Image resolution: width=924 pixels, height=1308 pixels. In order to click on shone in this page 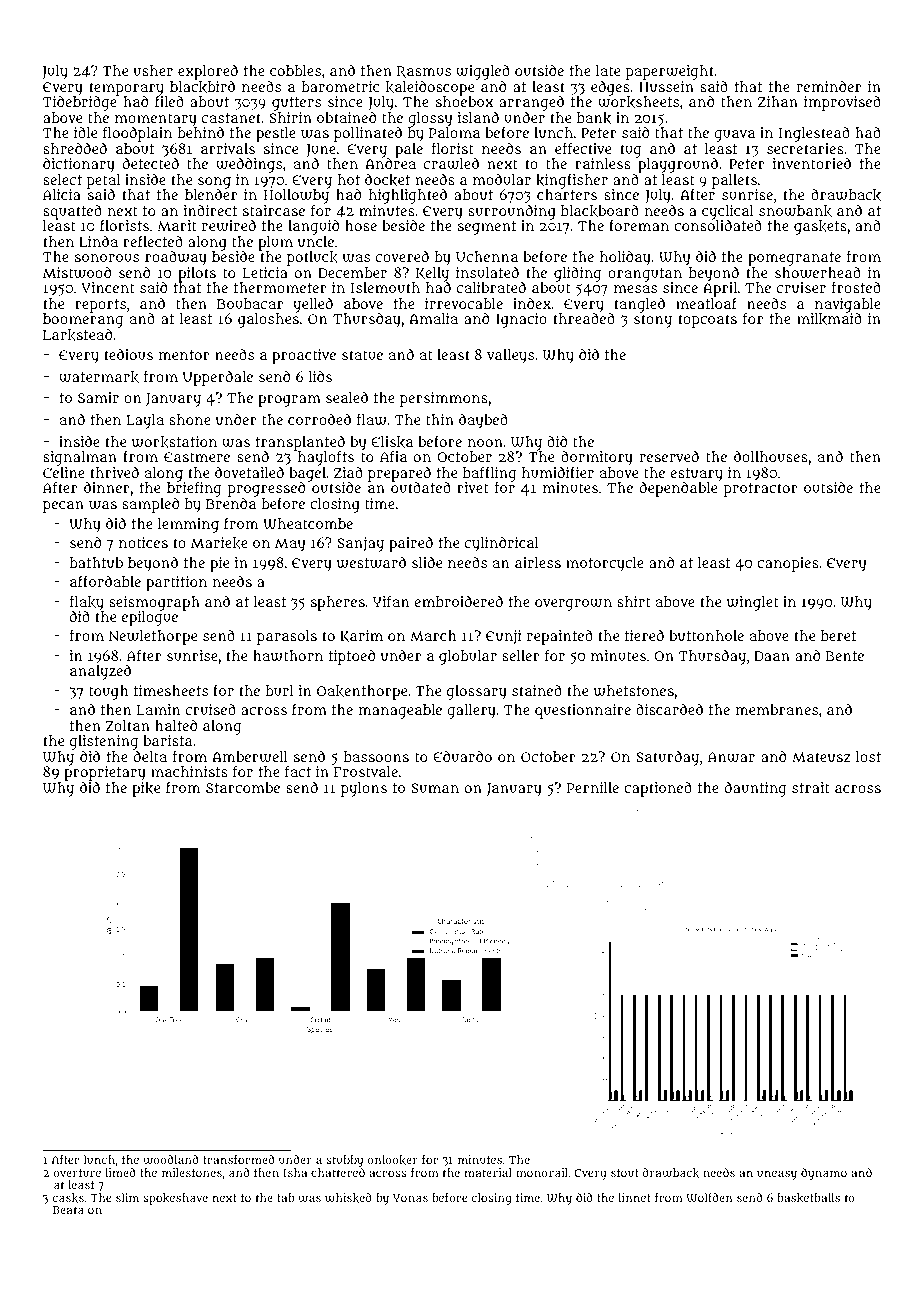, I will do `click(190, 419)`.
